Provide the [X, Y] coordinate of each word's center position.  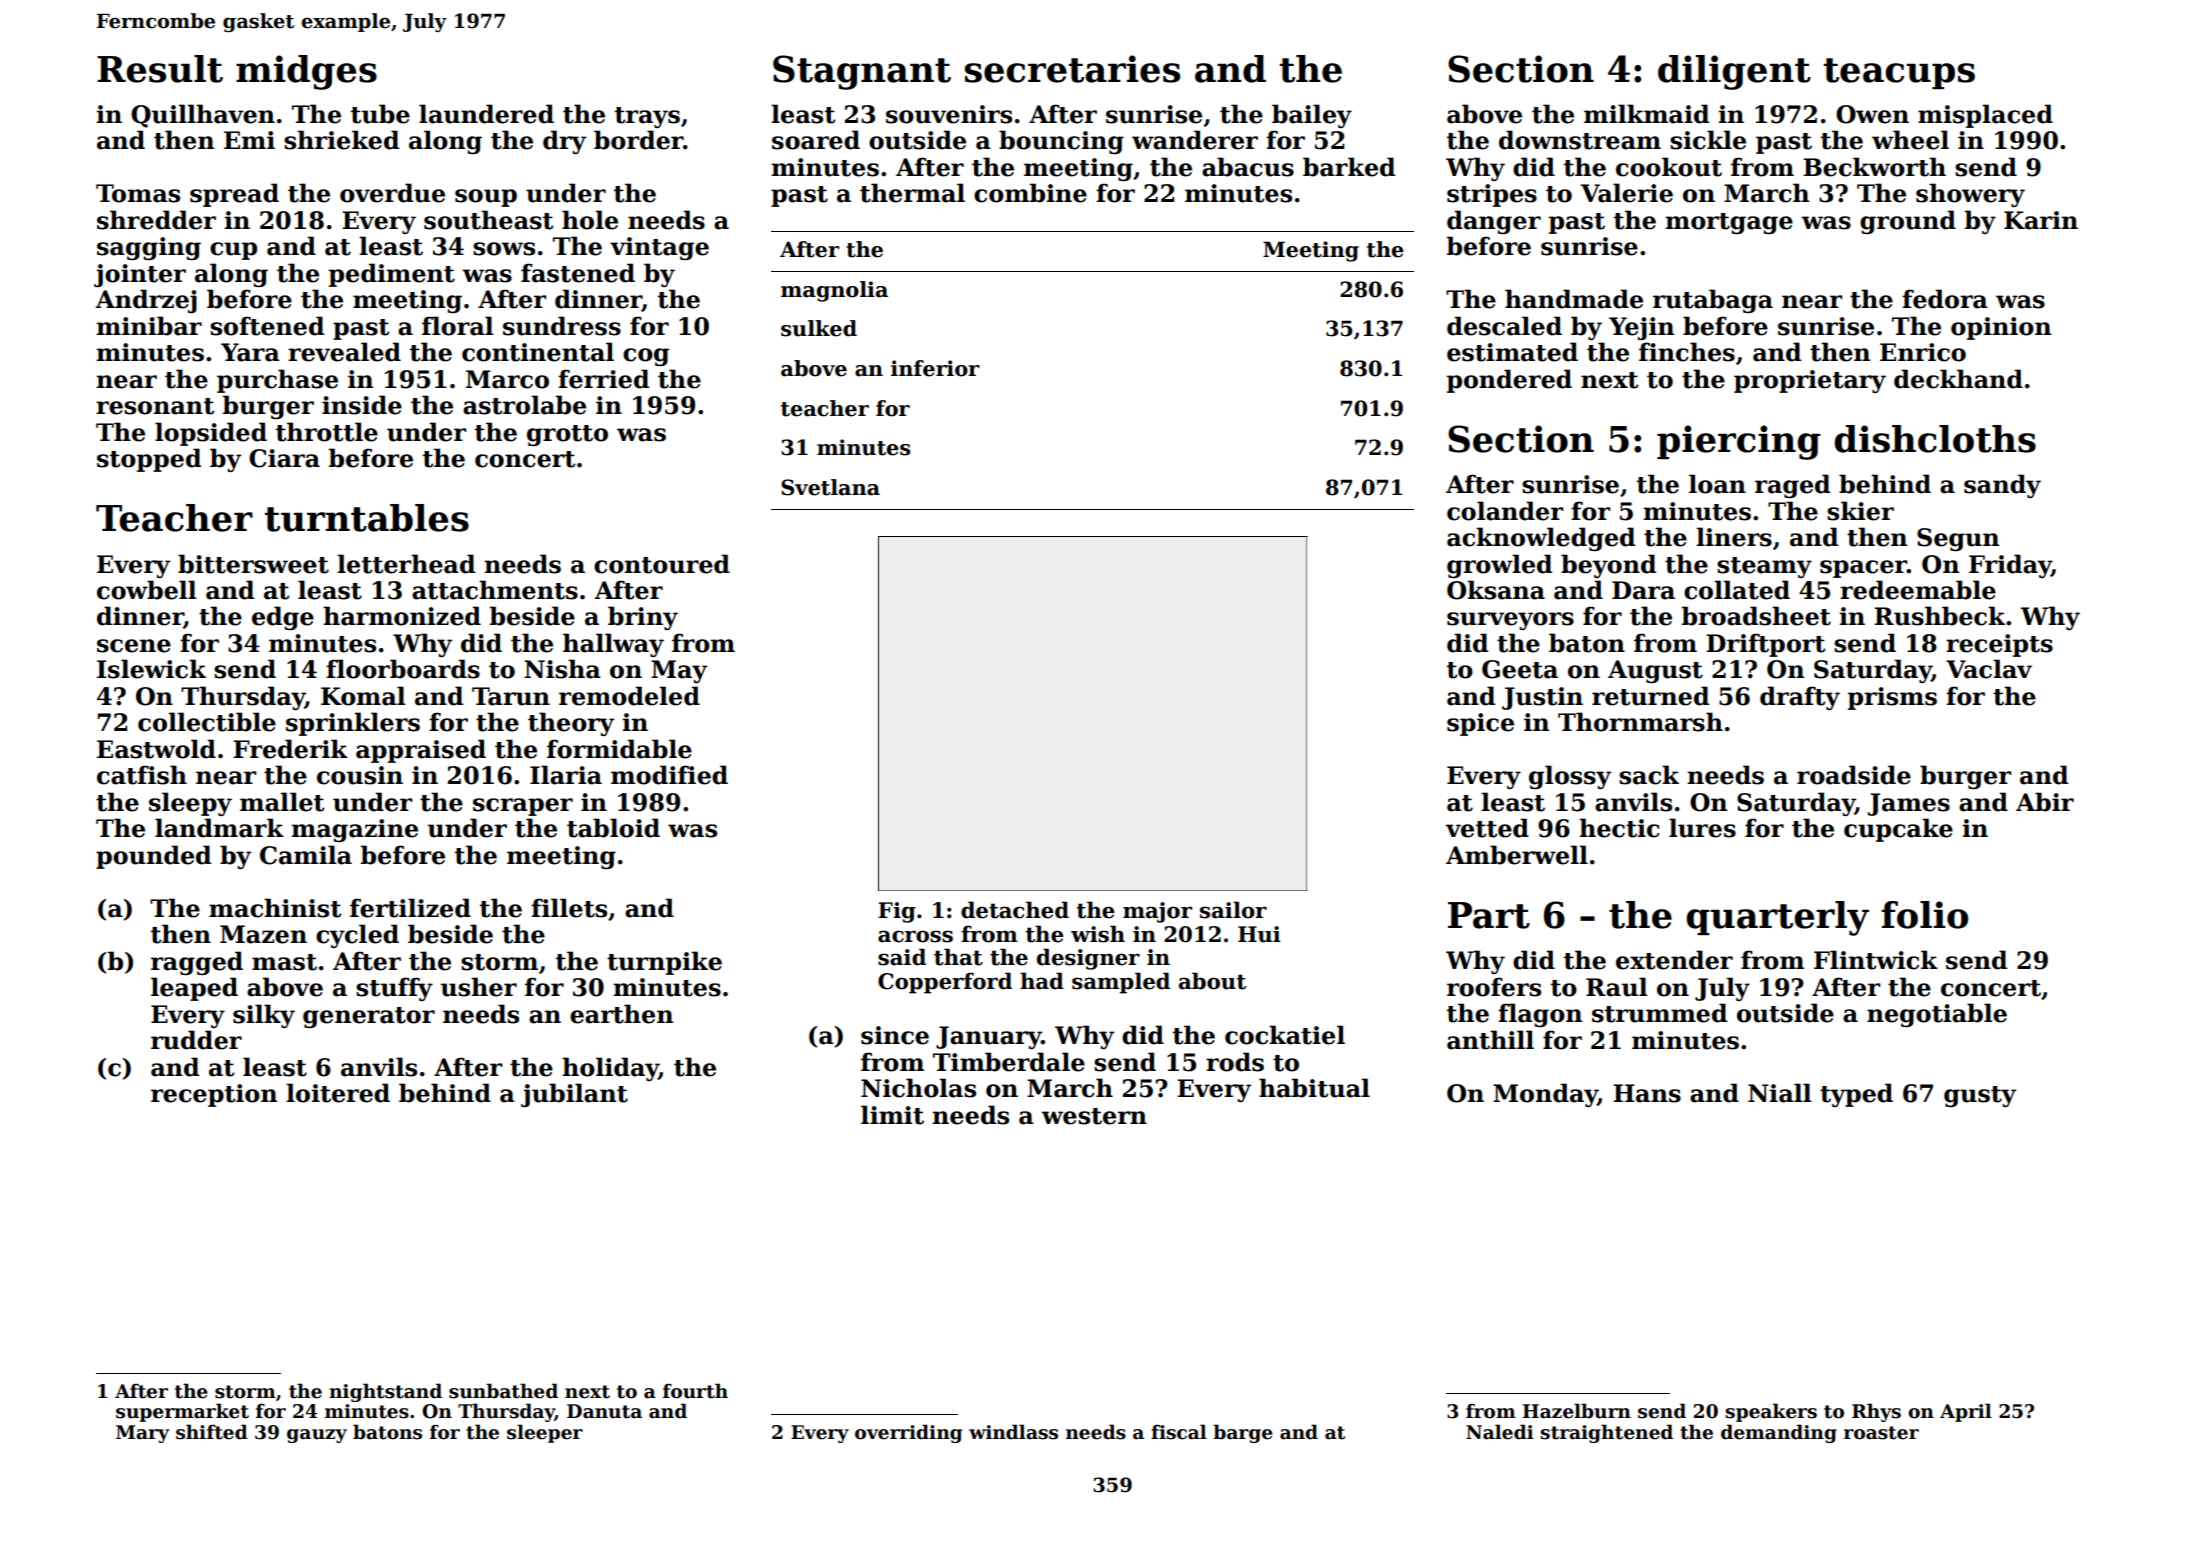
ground [1908, 222]
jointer [140, 275]
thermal [912, 193]
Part [1489, 915]
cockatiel [1285, 1035]
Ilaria [566, 775]
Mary [142, 1434]
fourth [695, 1391]
